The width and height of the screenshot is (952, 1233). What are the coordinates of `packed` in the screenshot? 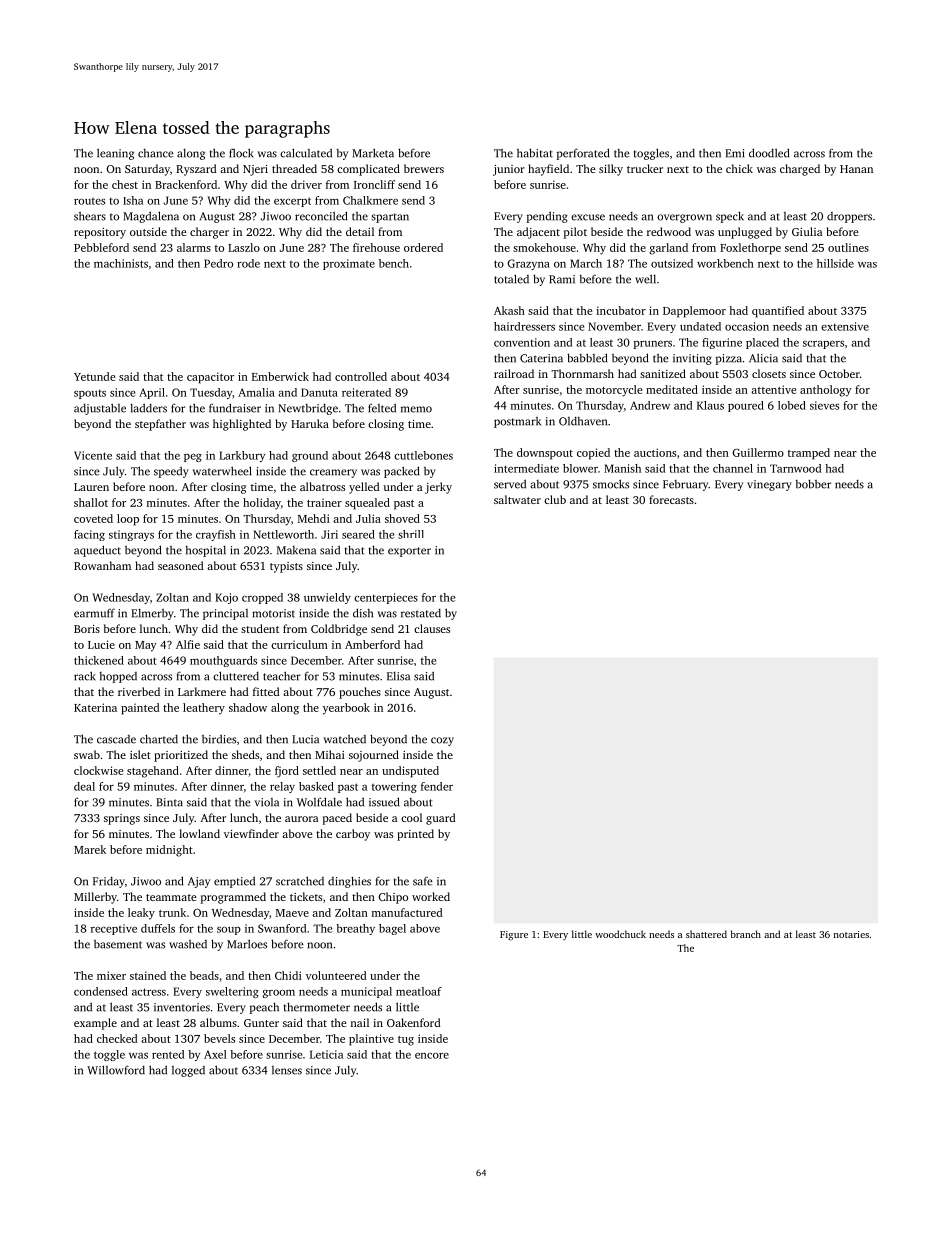 It's located at (401, 472).
